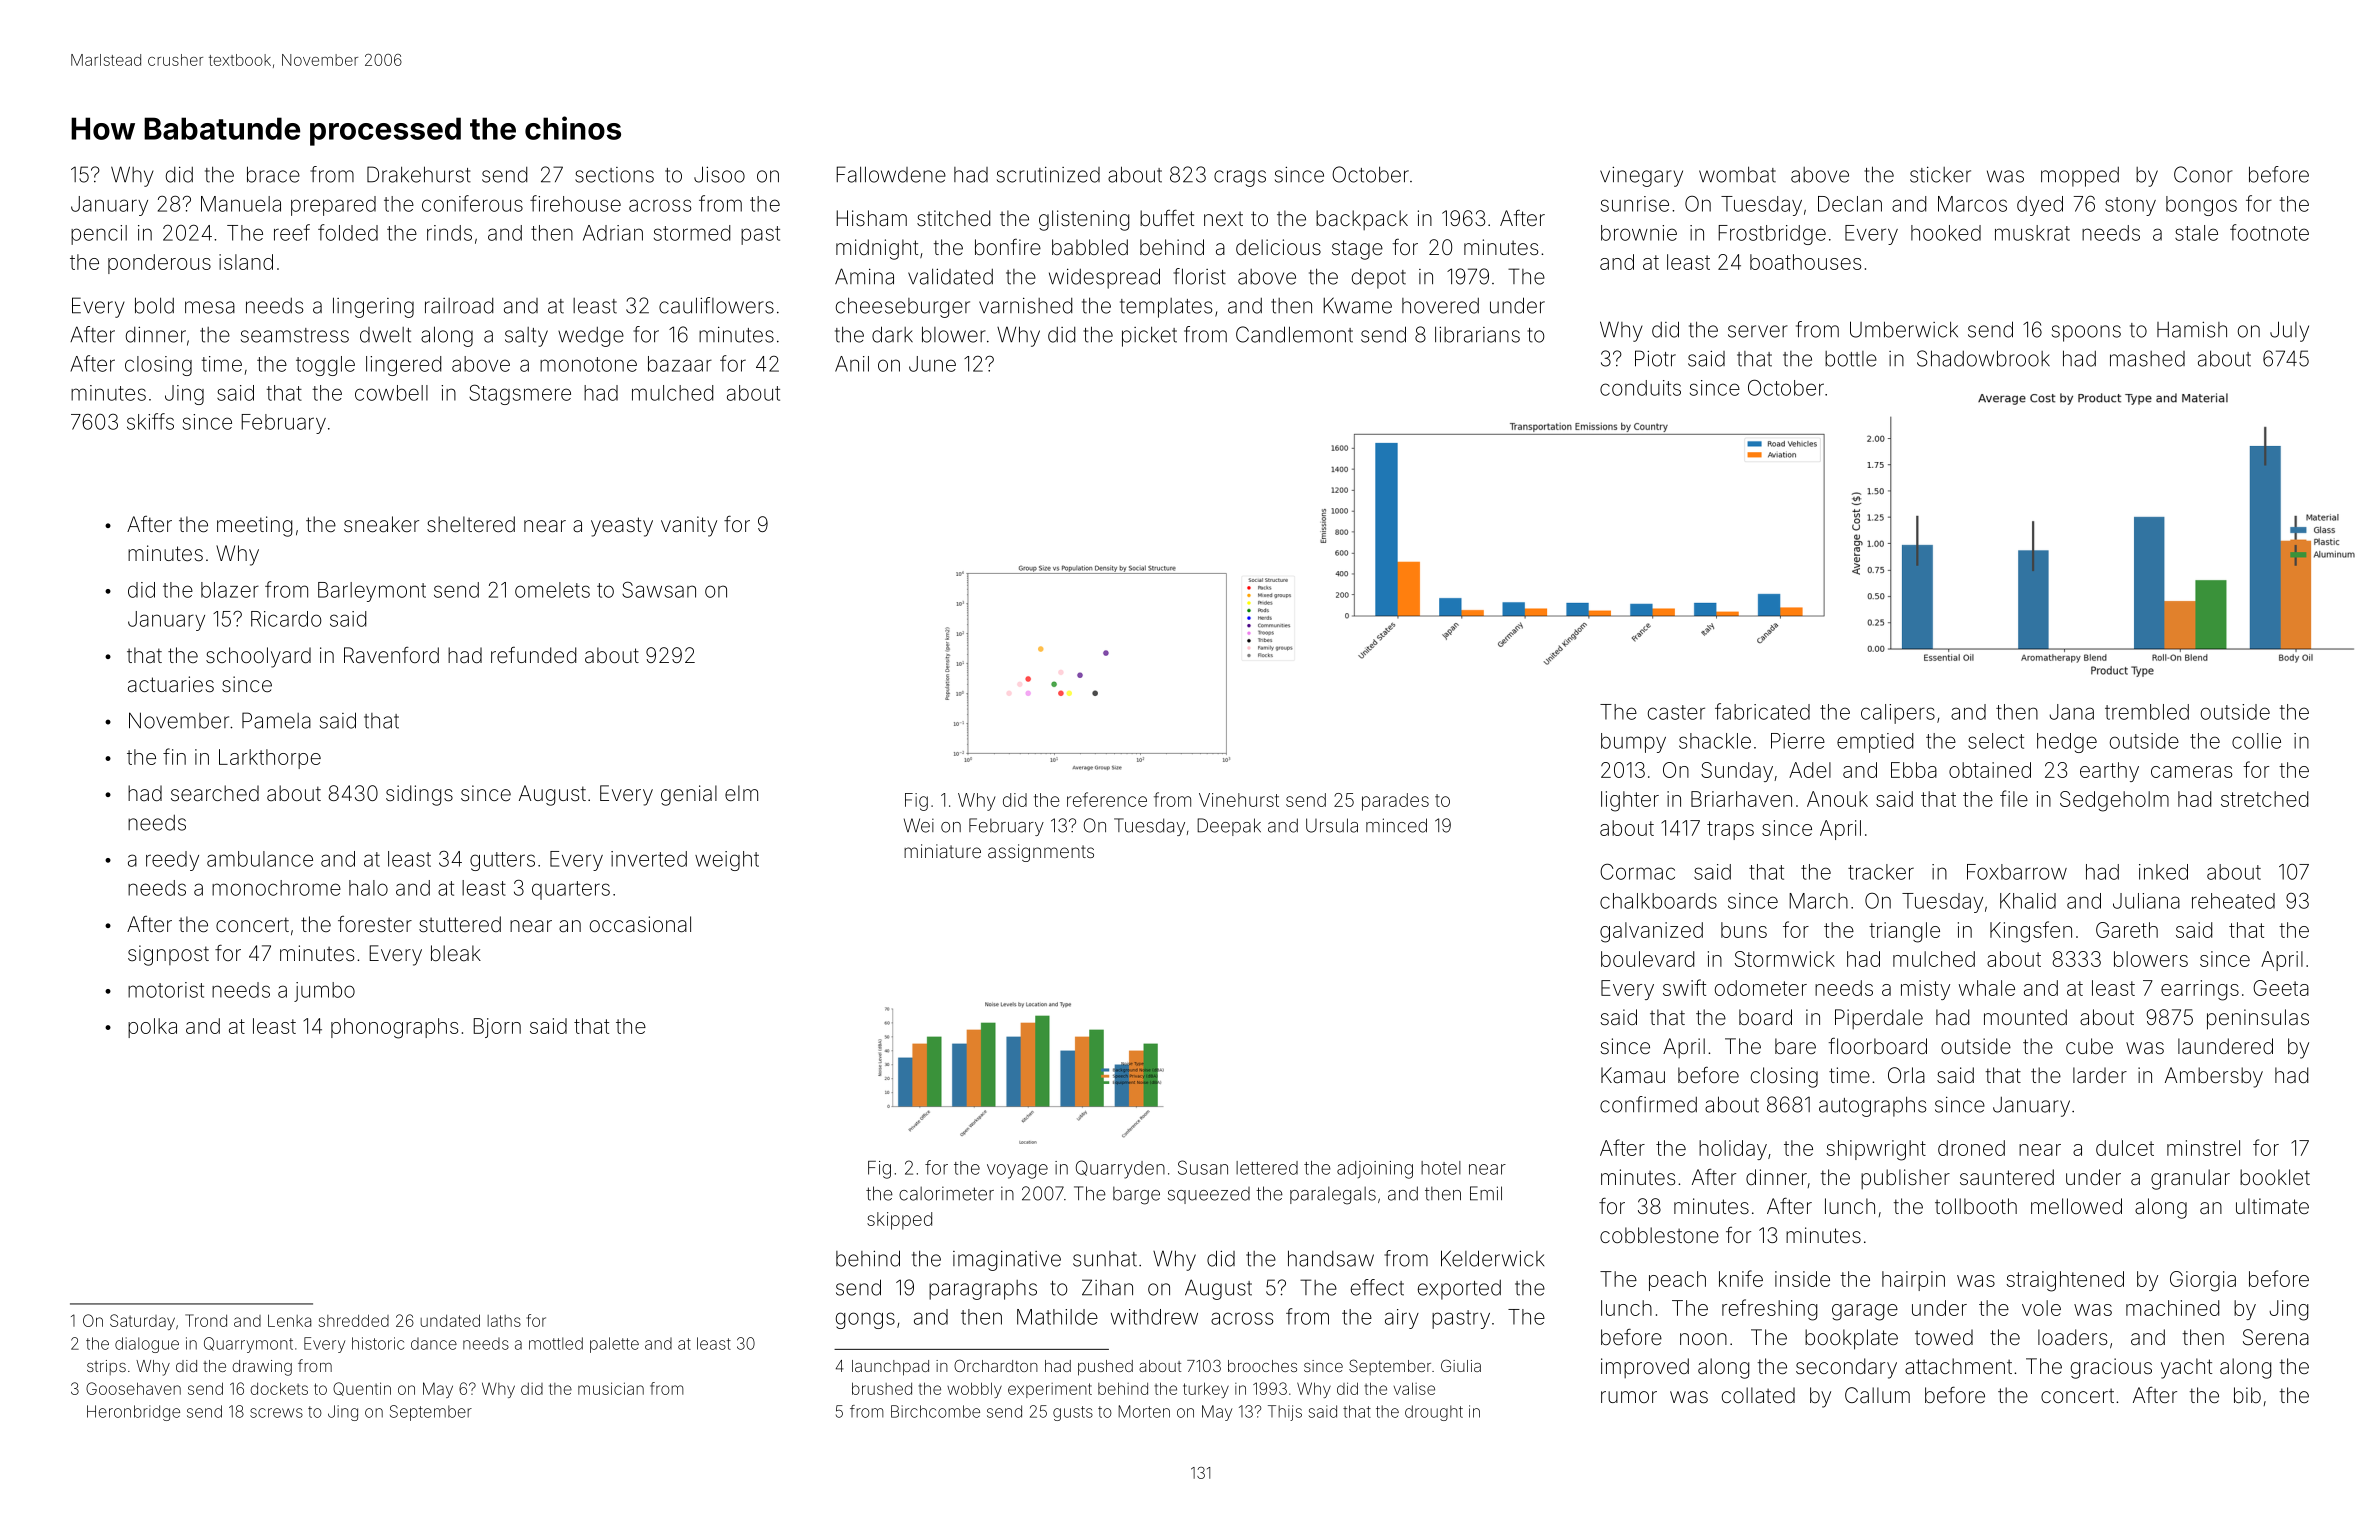 Image resolution: width=2380 pixels, height=1540 pixels. I want to click on monochrome, so click(276, 888).
